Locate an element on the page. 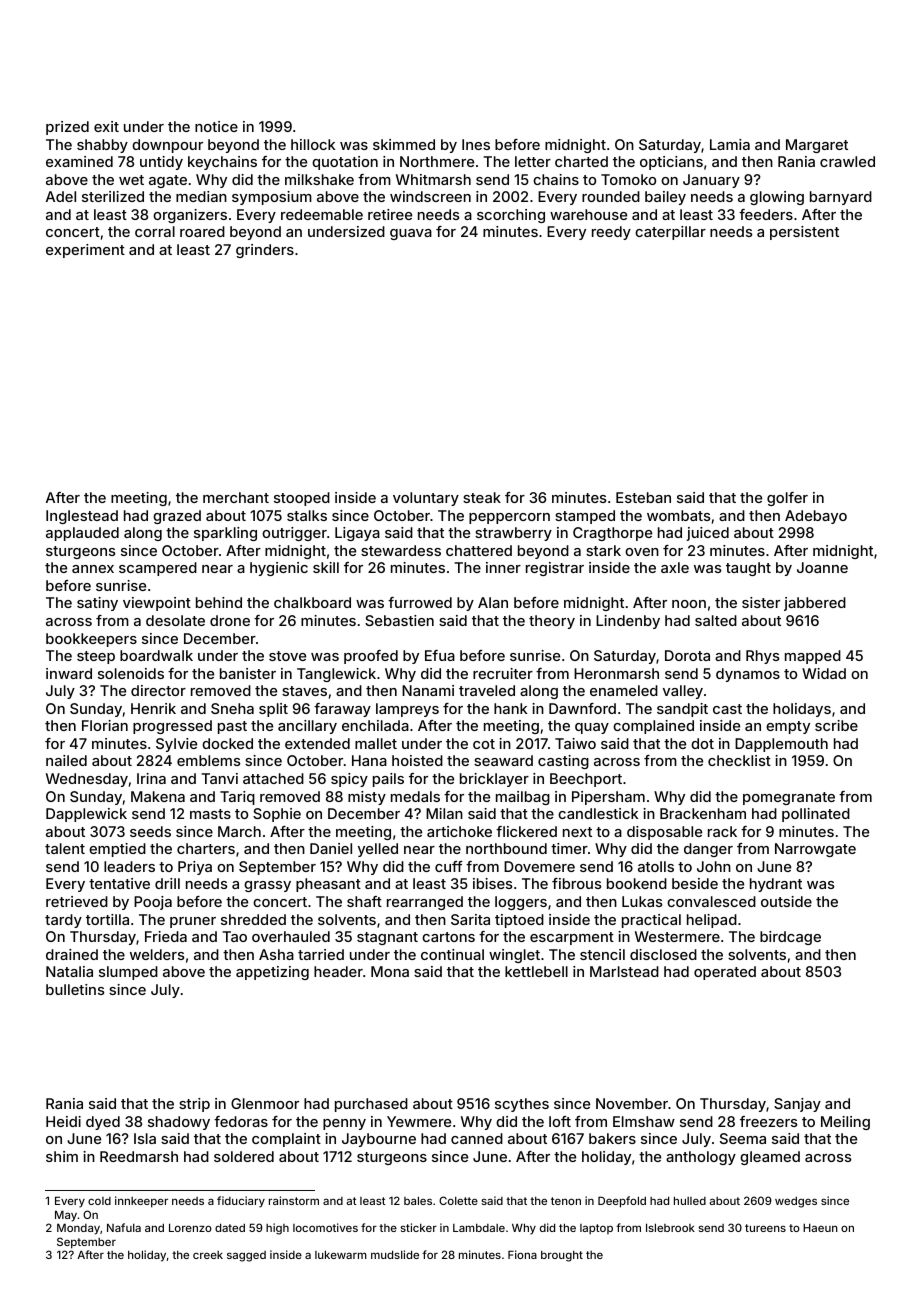  scribe is located at coordinates (836, 725).
